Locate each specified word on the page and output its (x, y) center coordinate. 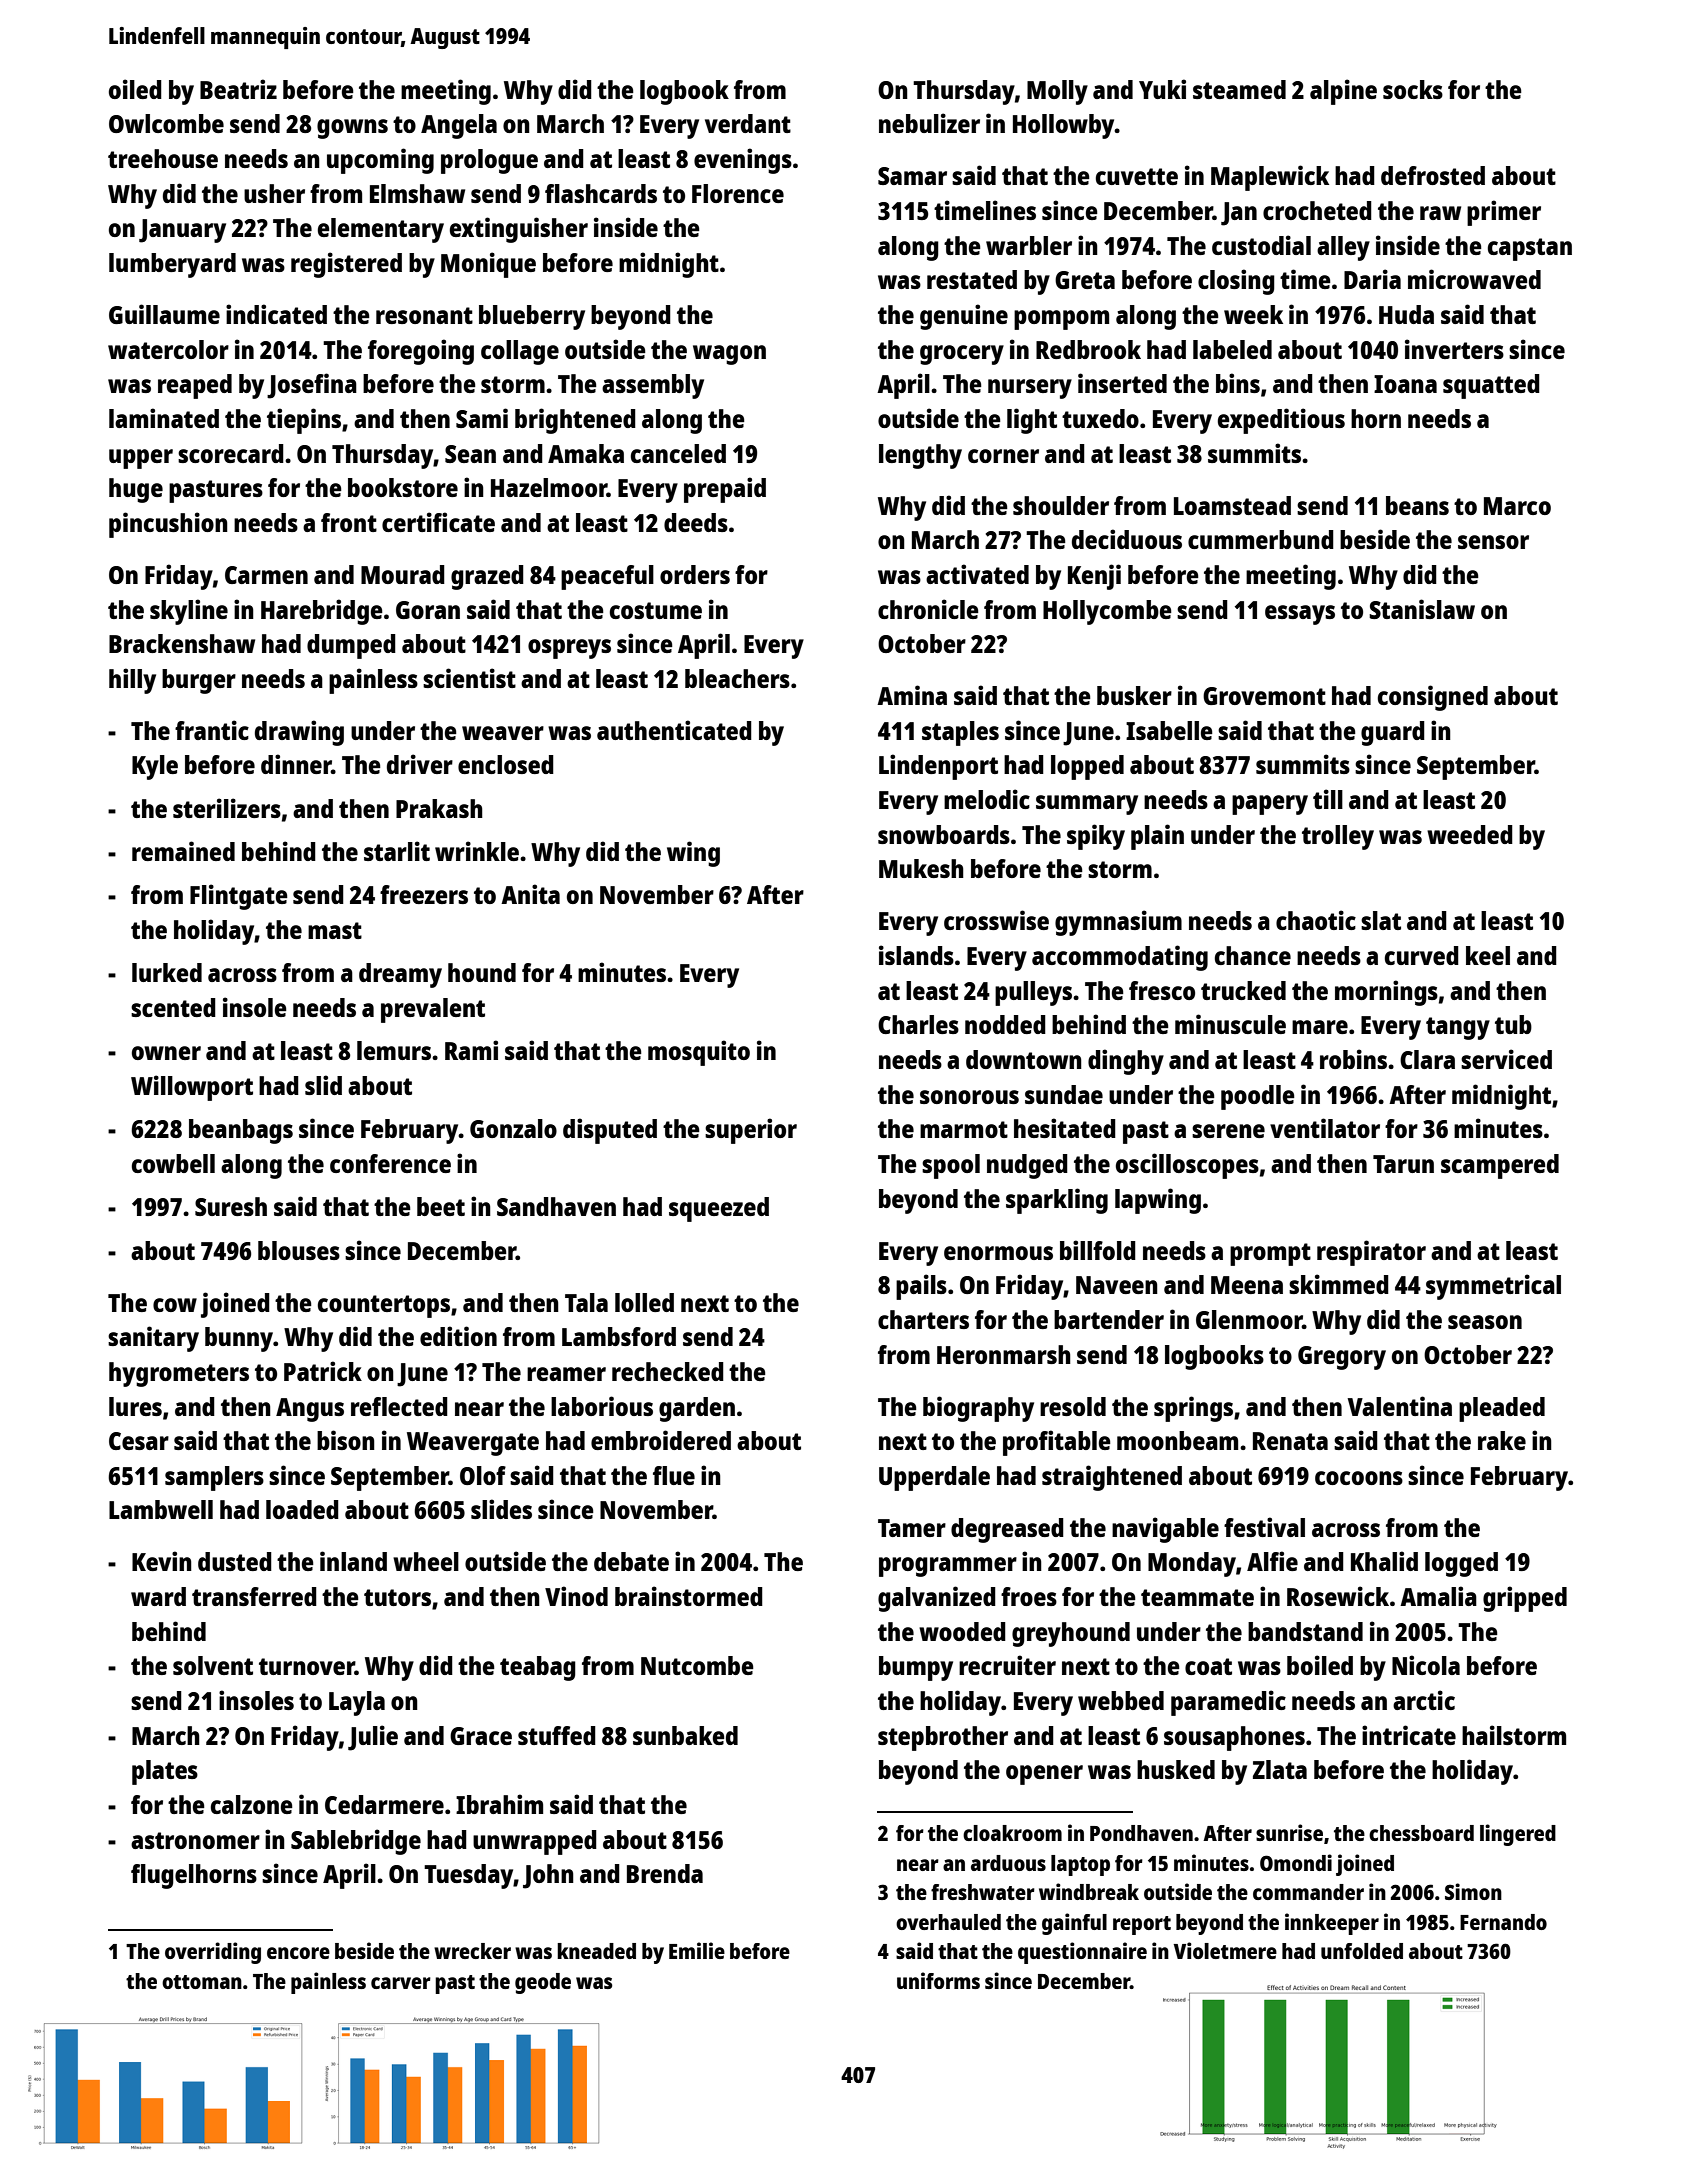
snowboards (944, 834)
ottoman (202, 1982)
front (349, 522)
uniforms (938, 1980)
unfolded (1362, 1951)
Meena (1247, 1285)
